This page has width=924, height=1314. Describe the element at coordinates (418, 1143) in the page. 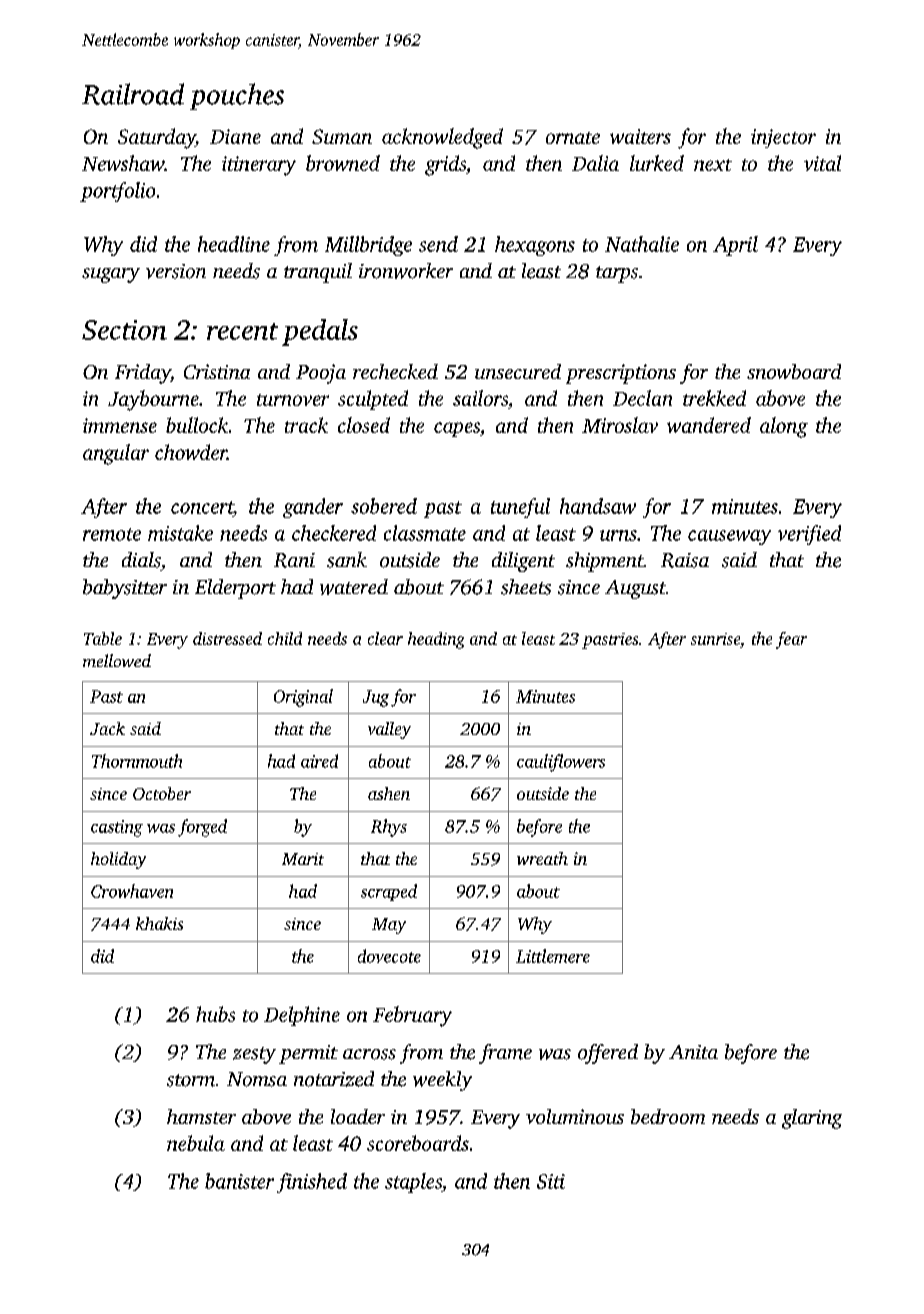

I see `scoreboards` at that location.
